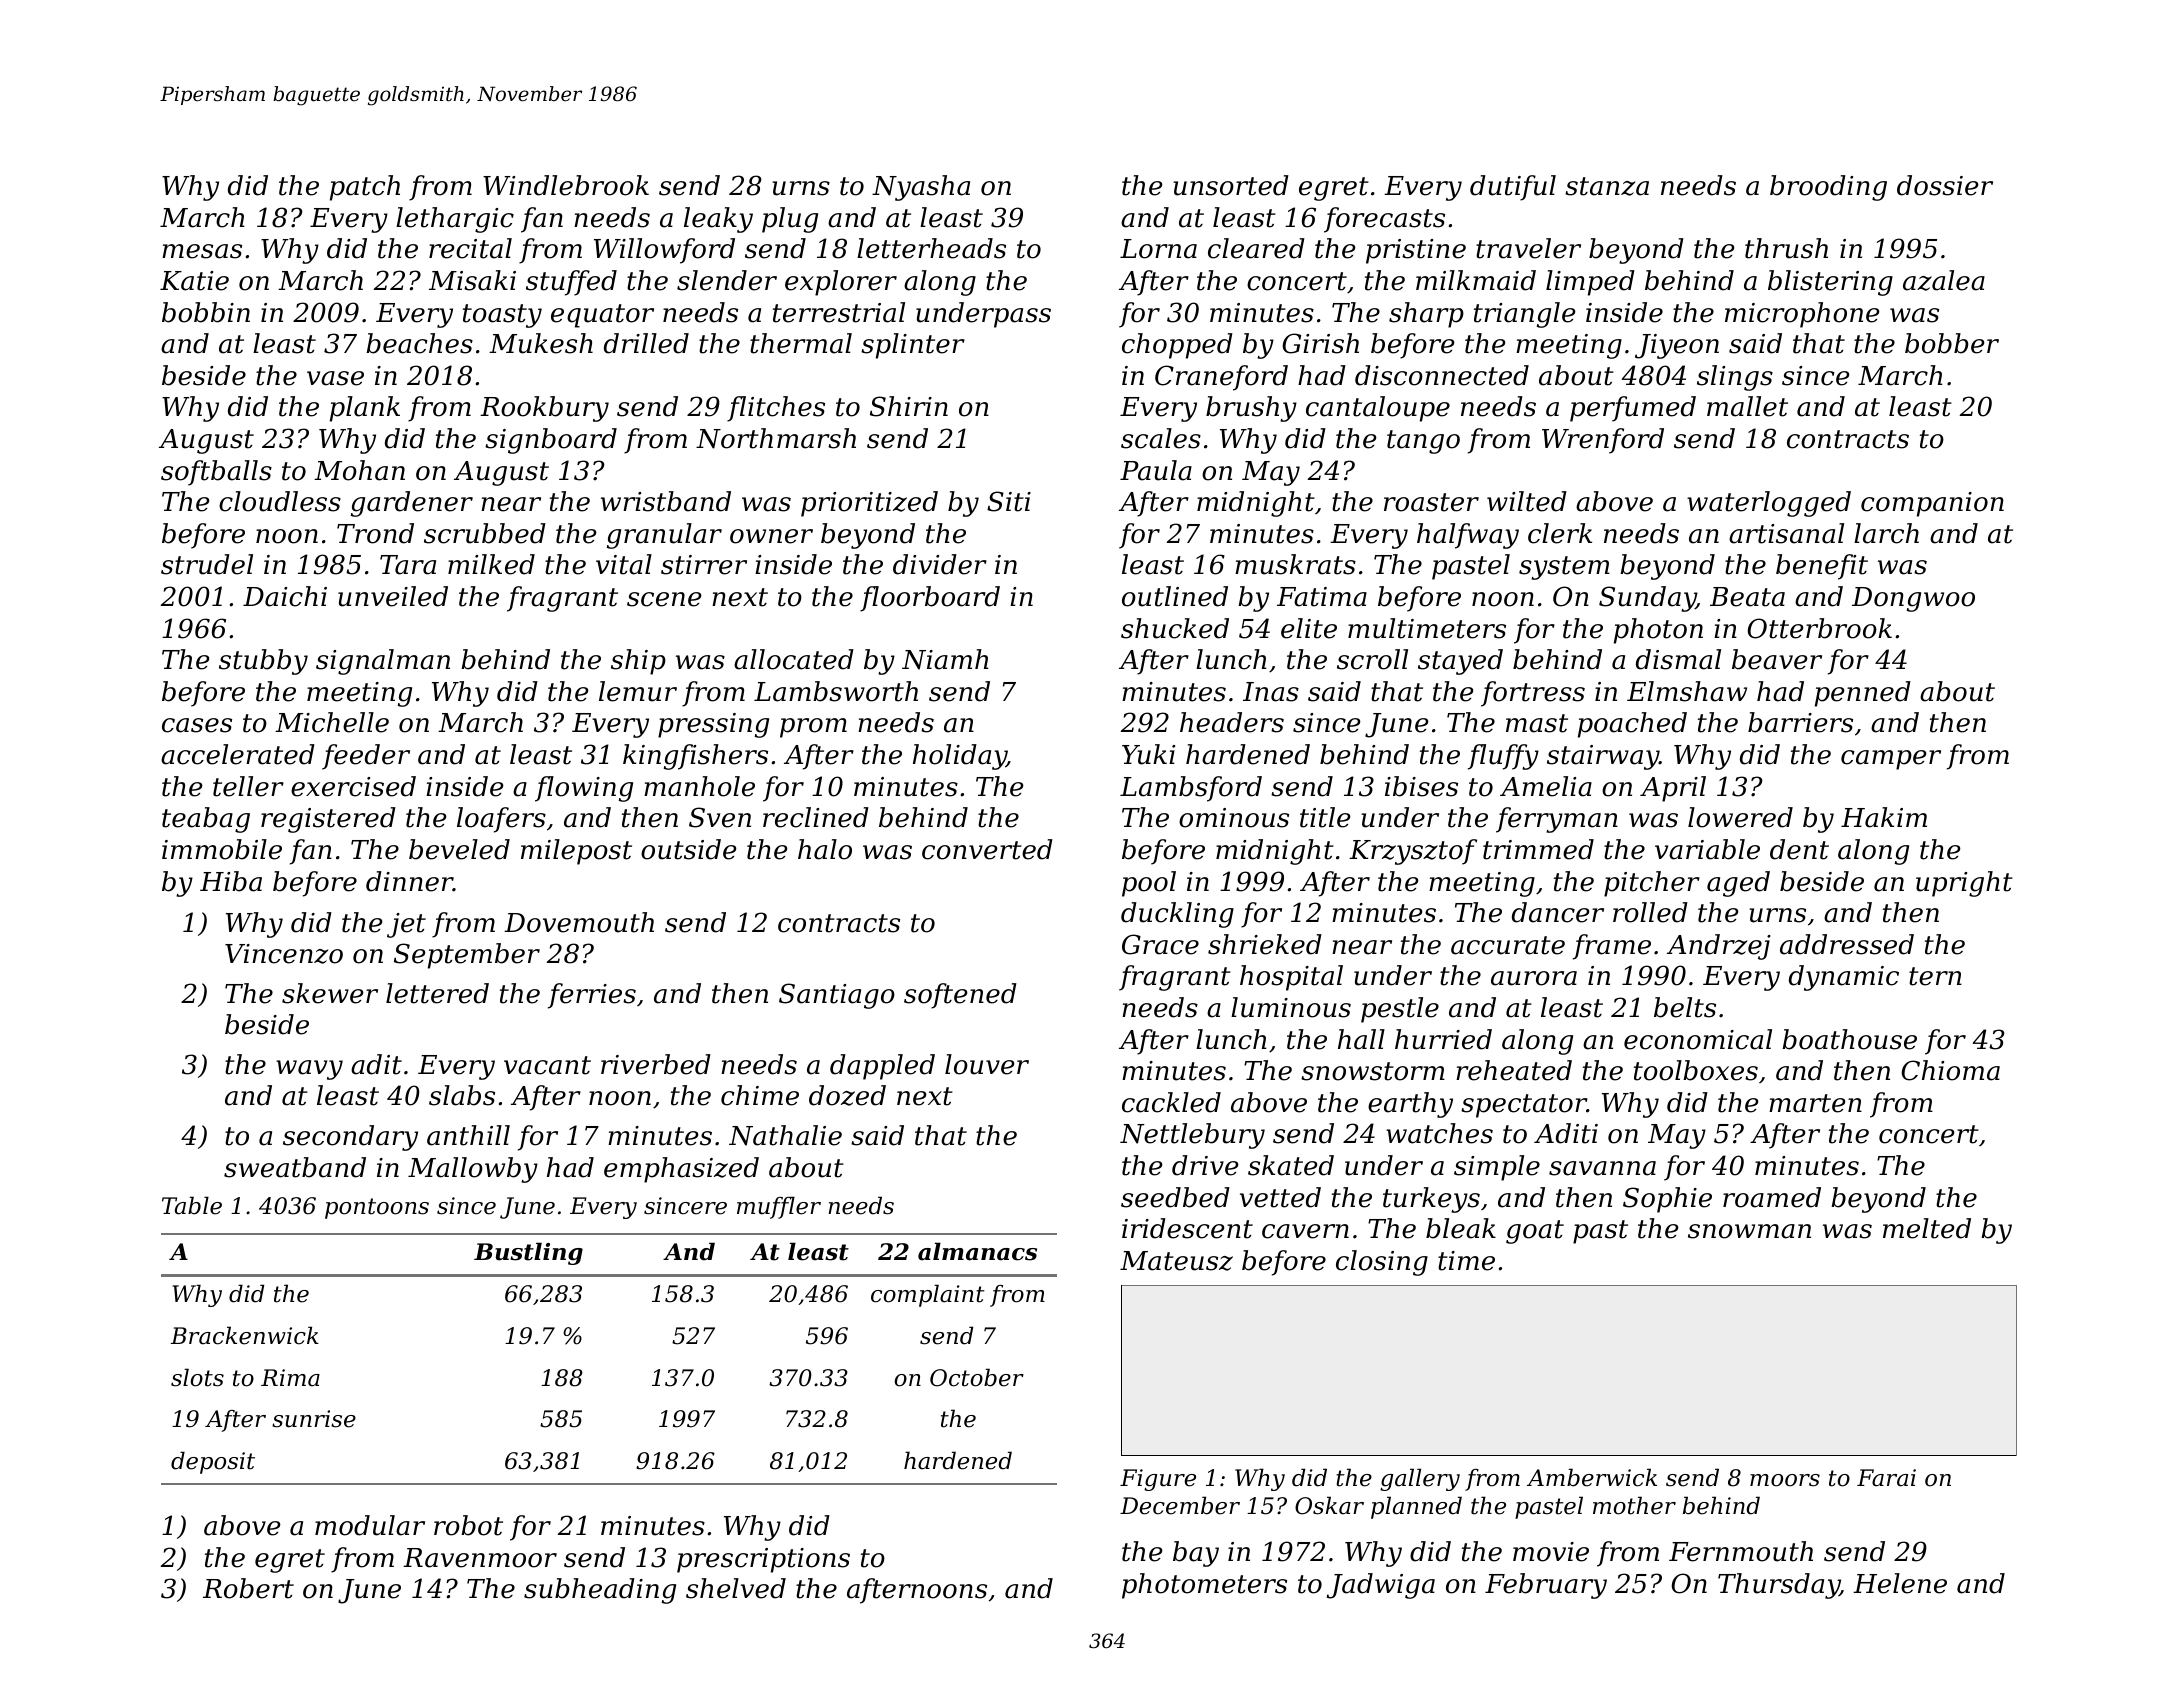 The height and width of the screenshot is (1683, 2178). What do you see at coordinates (1945, 185) in the screenshot?
I see `dossier` at bounding box center [1945, 185].
